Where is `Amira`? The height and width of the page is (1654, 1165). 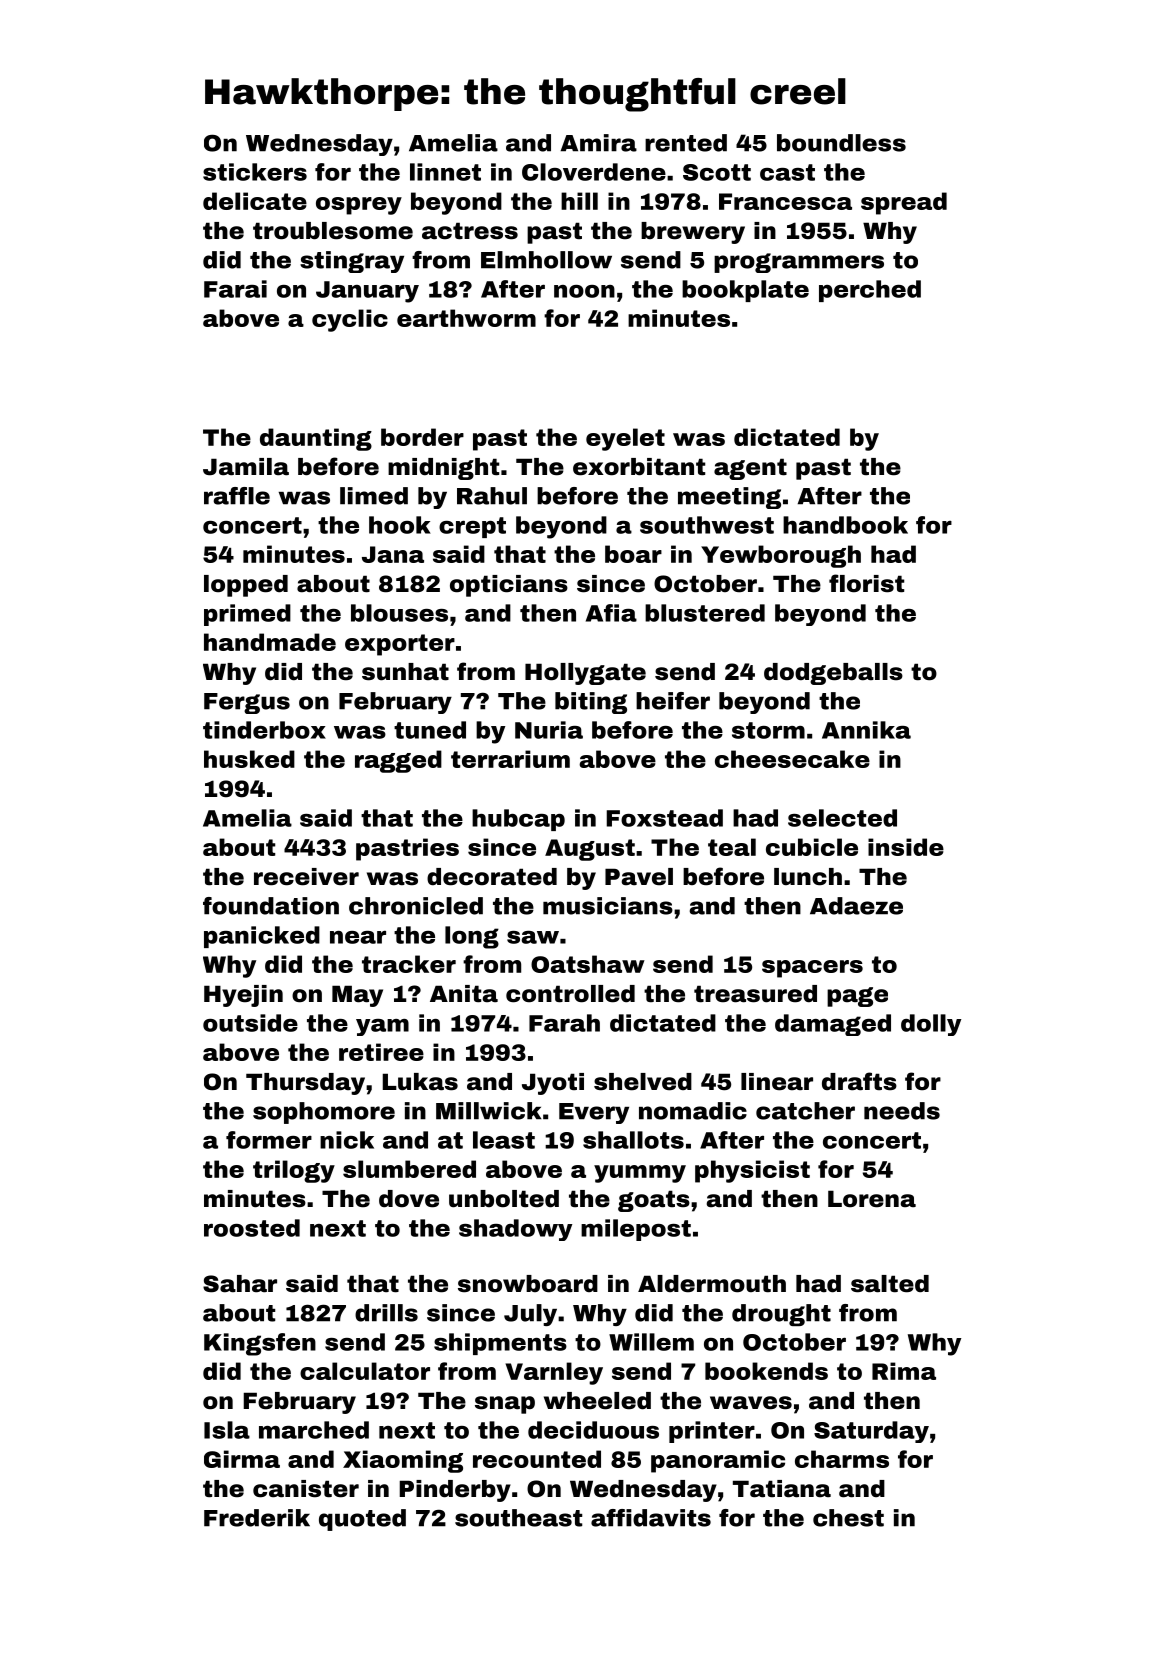 Amira is located at coordinates (599, 143).
